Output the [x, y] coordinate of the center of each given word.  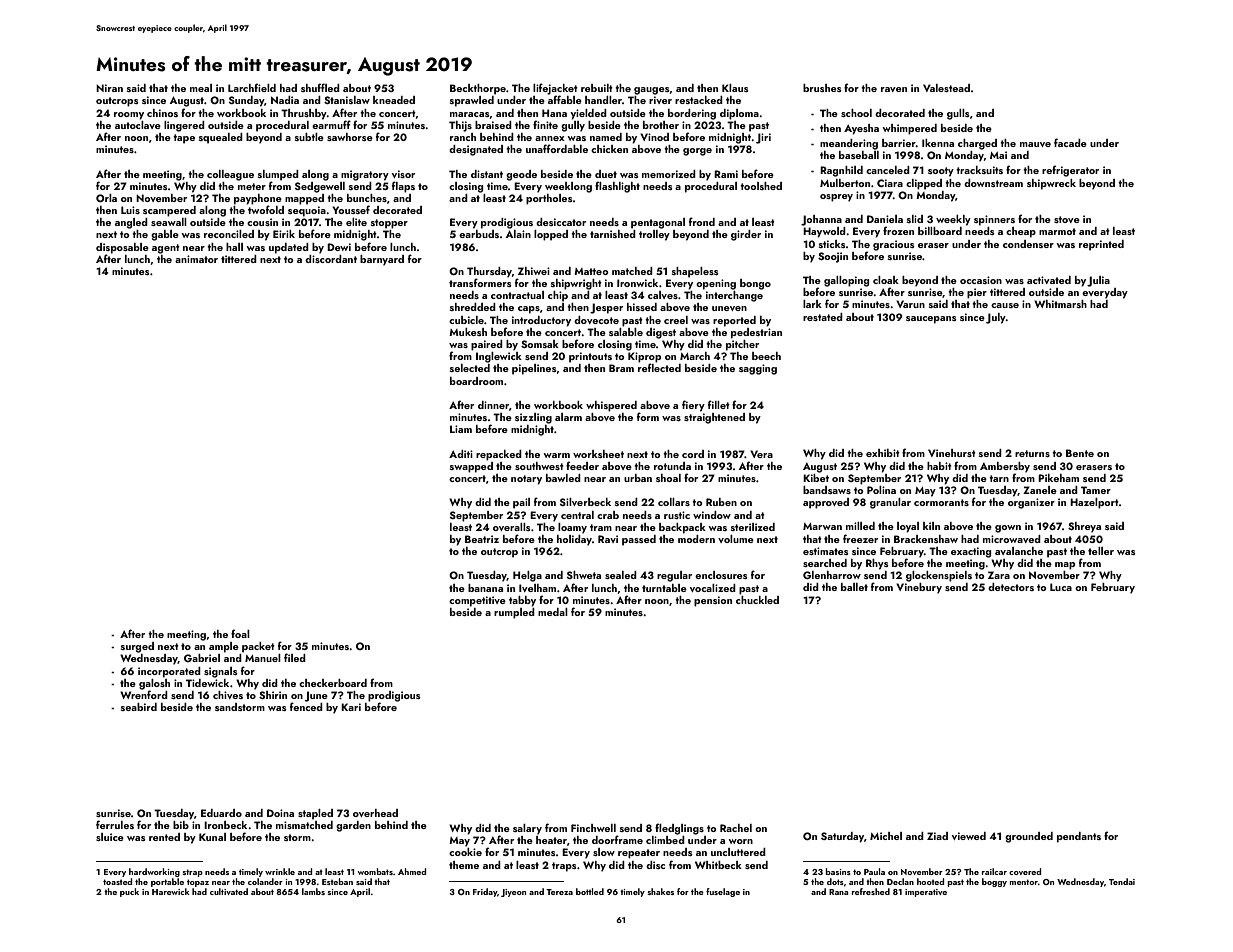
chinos [162, 113]
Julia [1098, 281]
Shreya [1084, 527]
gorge [697, 152]
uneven [729, 308]
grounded [1029, 837]
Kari [351, 707]
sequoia [307, 211]
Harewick [171, 891]
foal [240, 633]
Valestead [946, 88]
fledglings [679, 829]
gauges [651, 91]
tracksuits [979, 170]
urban [638, 478]
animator [196, 259]
